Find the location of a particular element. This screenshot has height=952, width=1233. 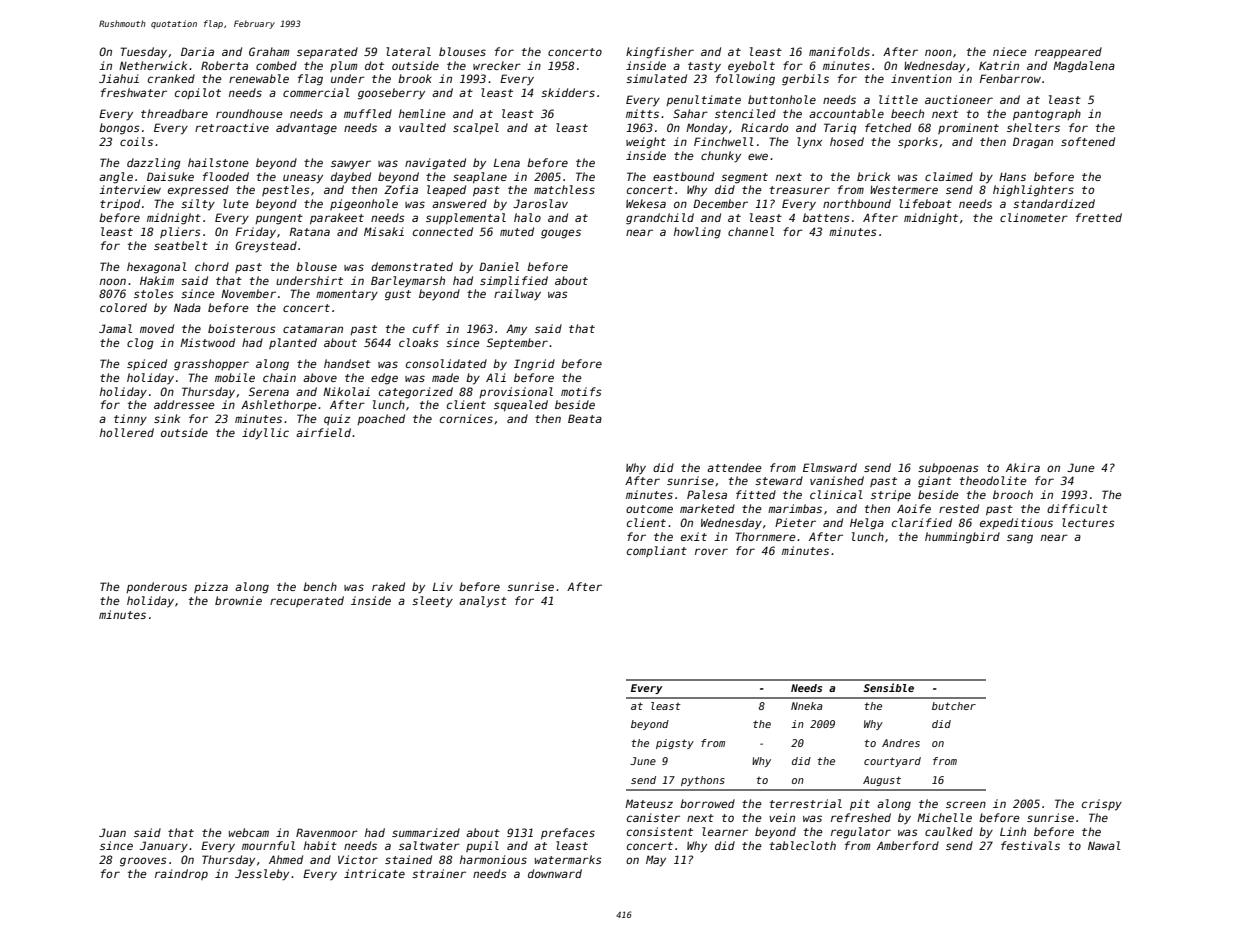

Nada is located at coordinates (187, 307).
